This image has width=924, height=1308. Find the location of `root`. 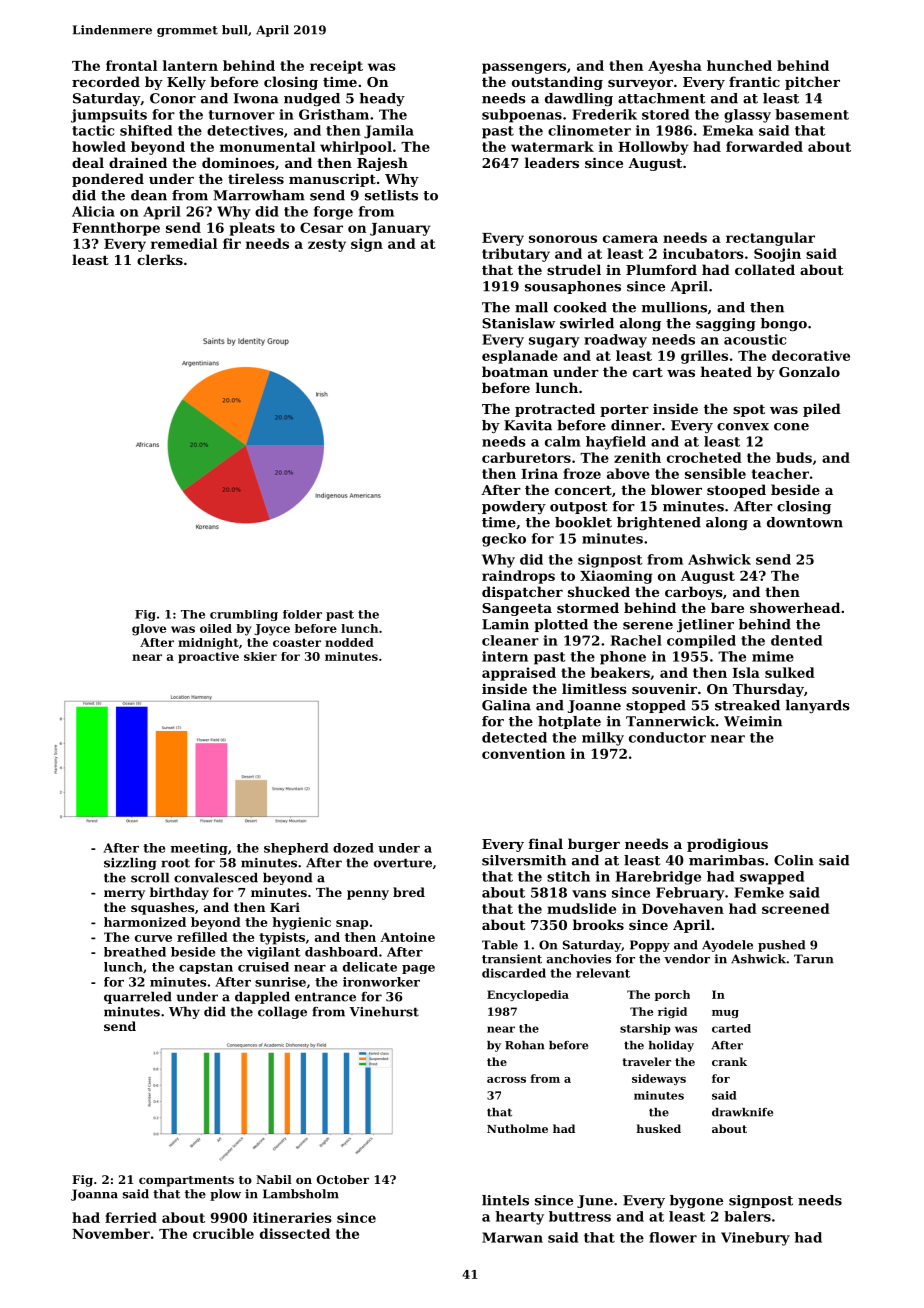

root is located at coordinates (175, 863).
